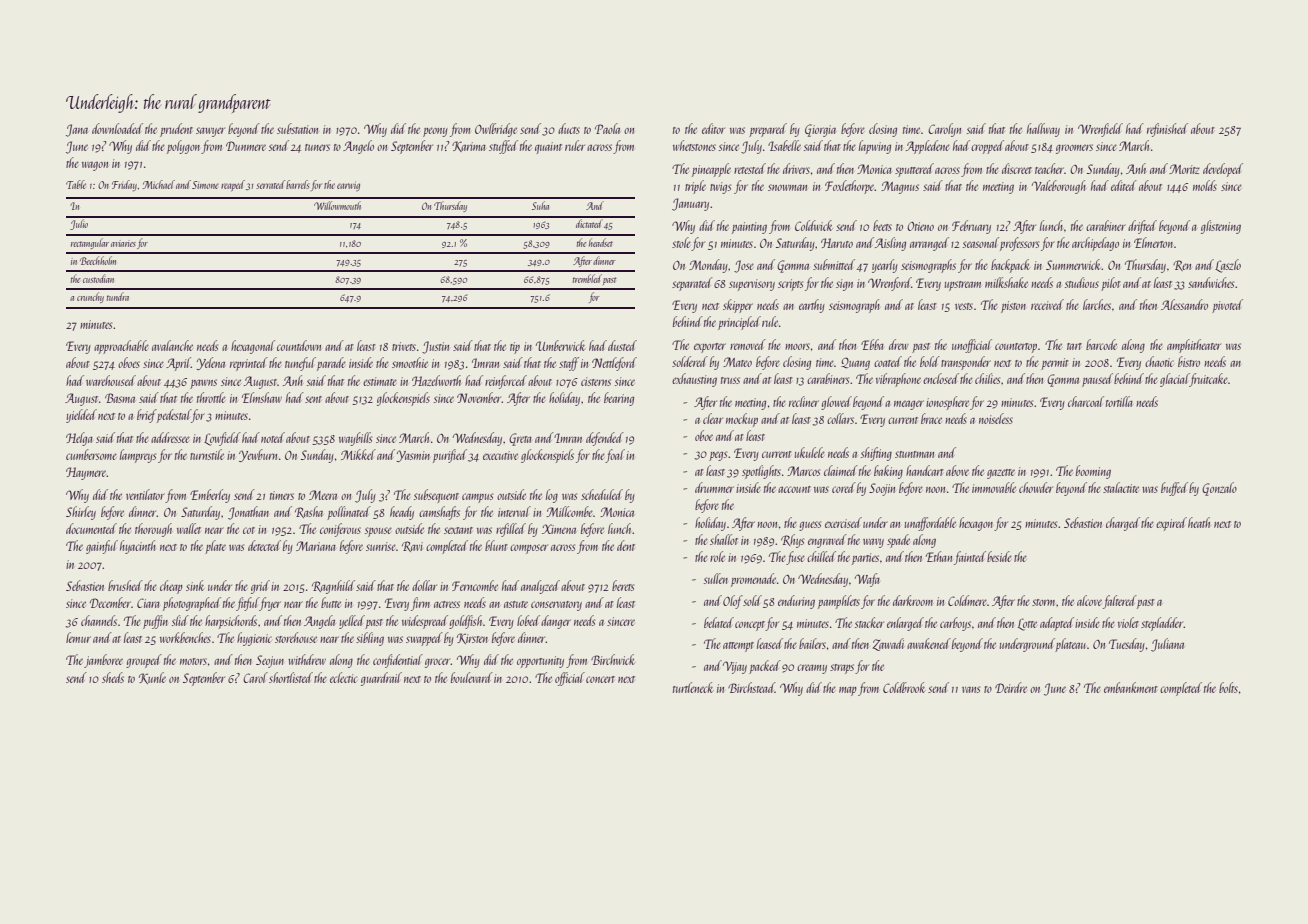  Describe the element at coordinates (291, 677) in the screenshot. I see `shortlisted` at that location.
